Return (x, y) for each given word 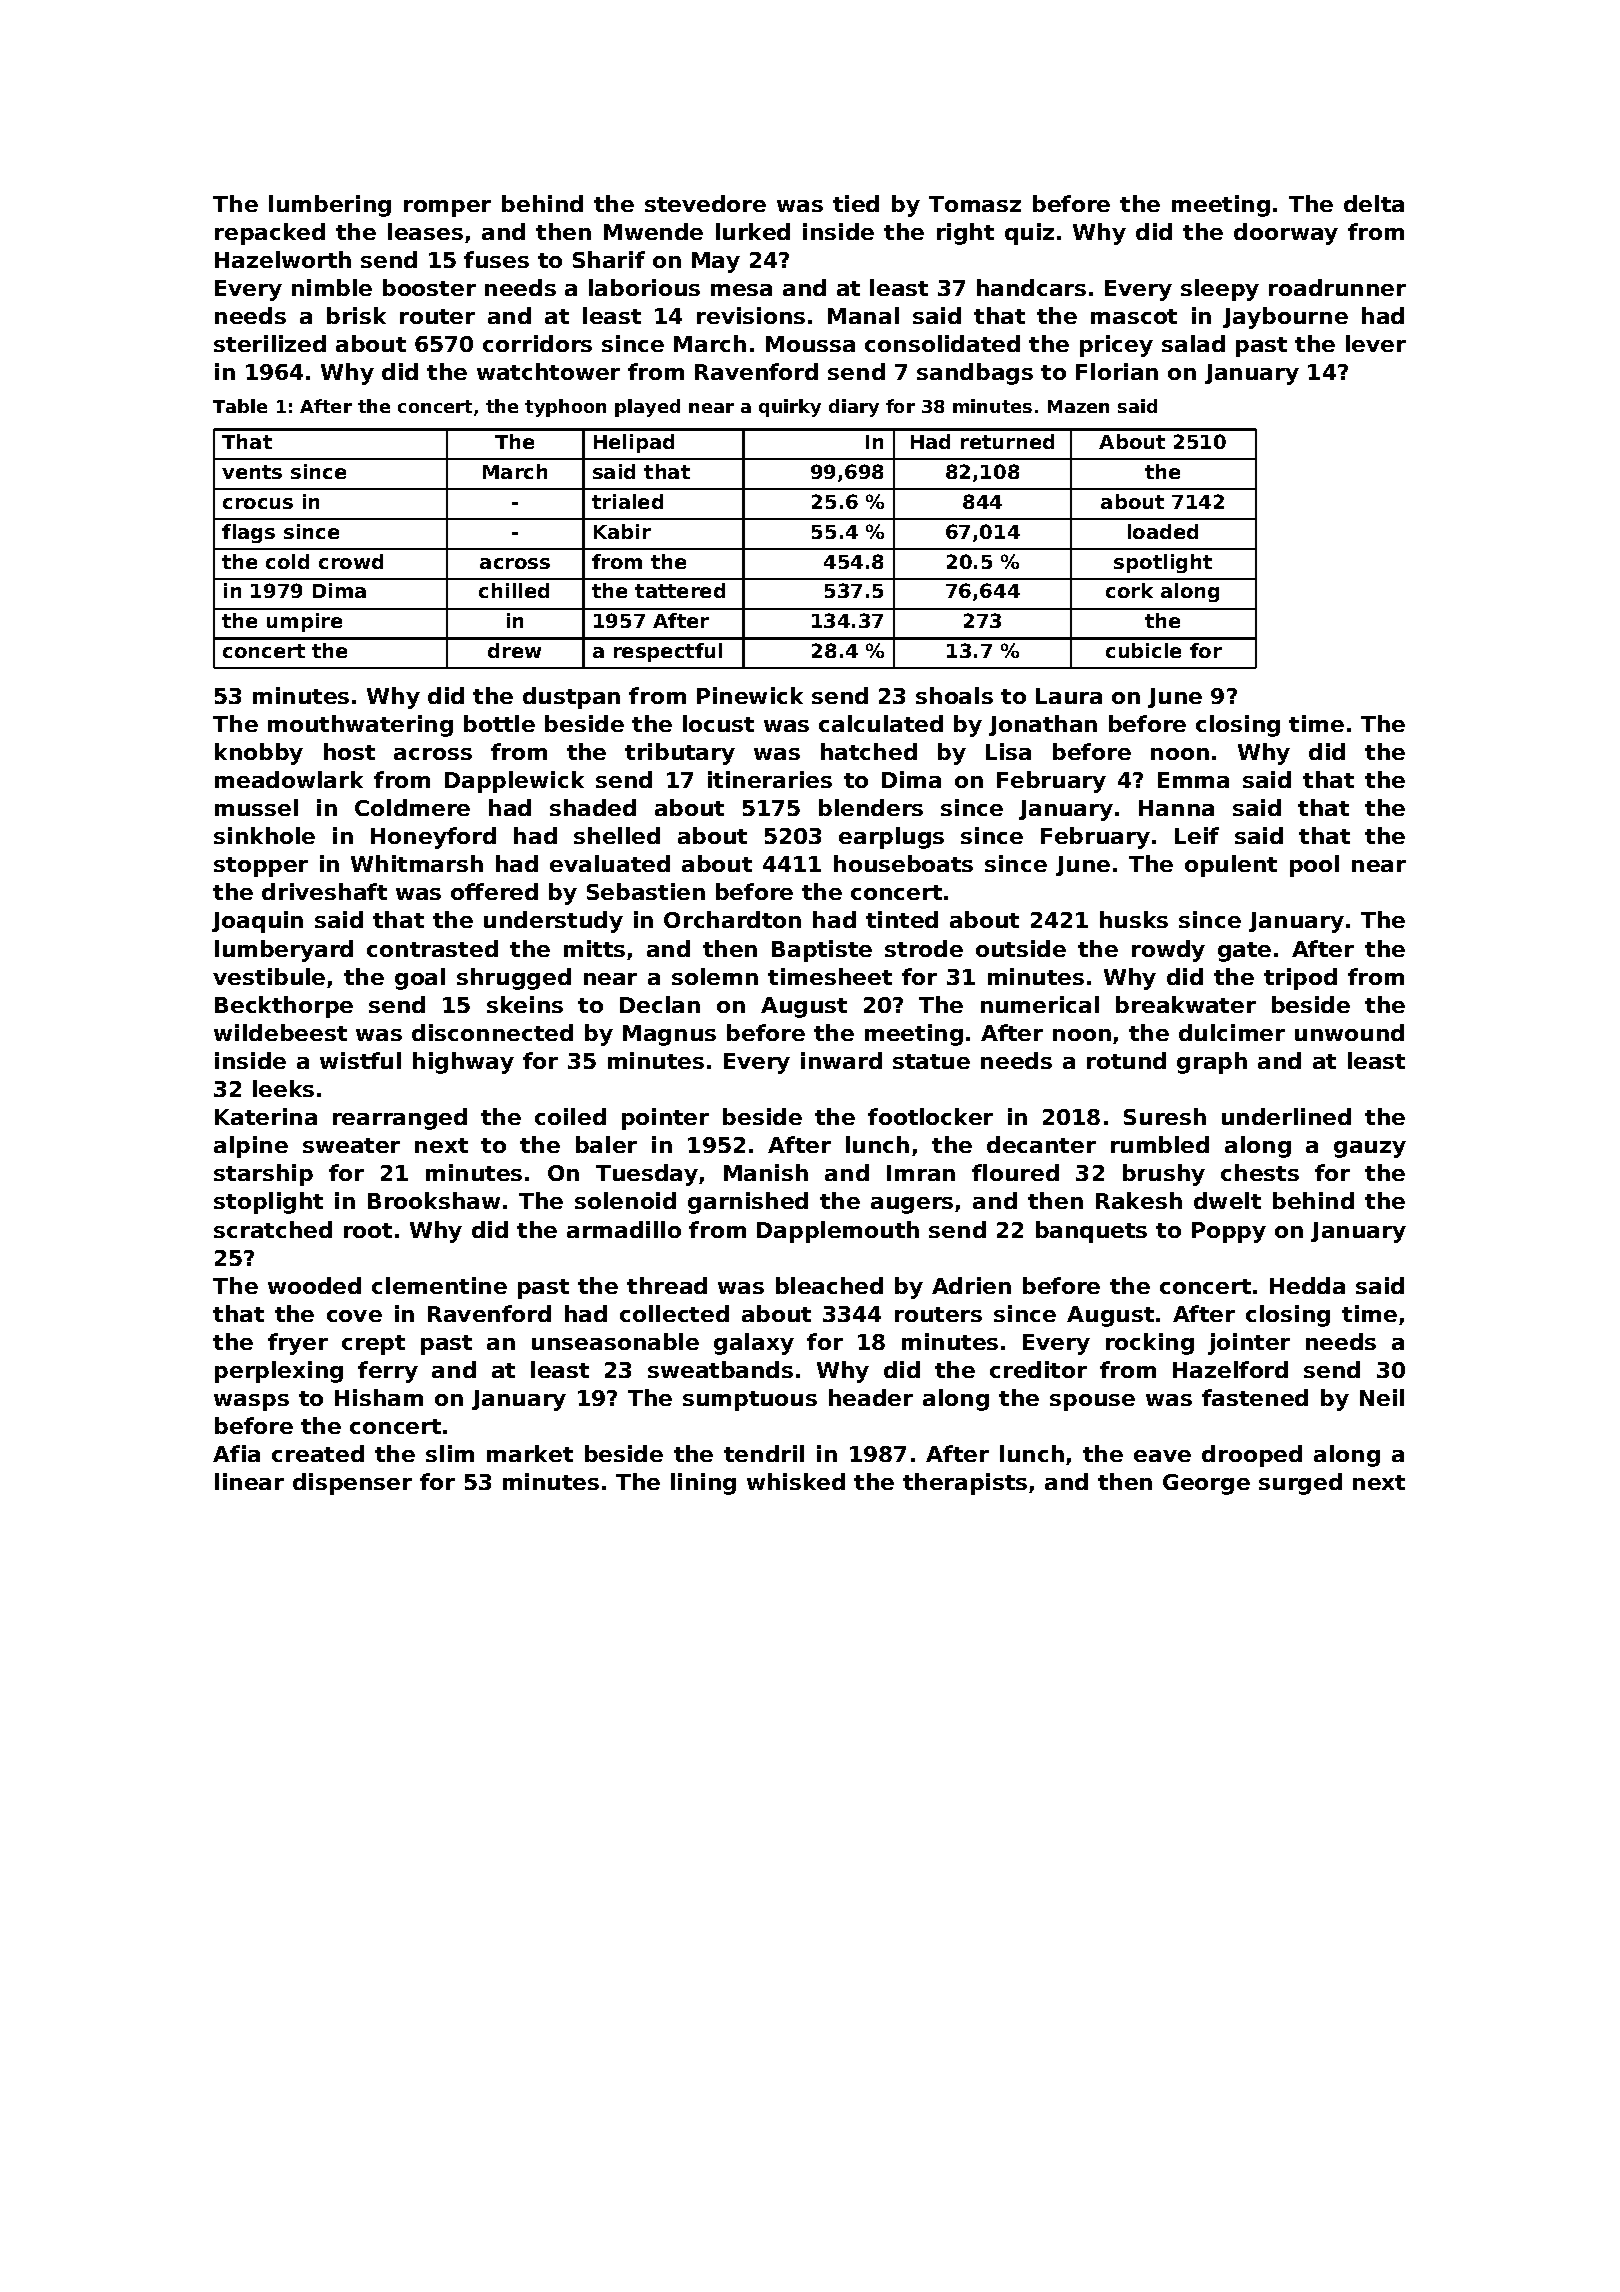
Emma (1193, 780)
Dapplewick (514, 782)
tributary (680, 754)
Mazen (1078, 406)
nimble (332, 287)
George (1206, 1484)
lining (703, 1484)
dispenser (352, 1484)
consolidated (942, 343)
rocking (1150, 1344)
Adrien (971, 1285)
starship (263, 1175)
